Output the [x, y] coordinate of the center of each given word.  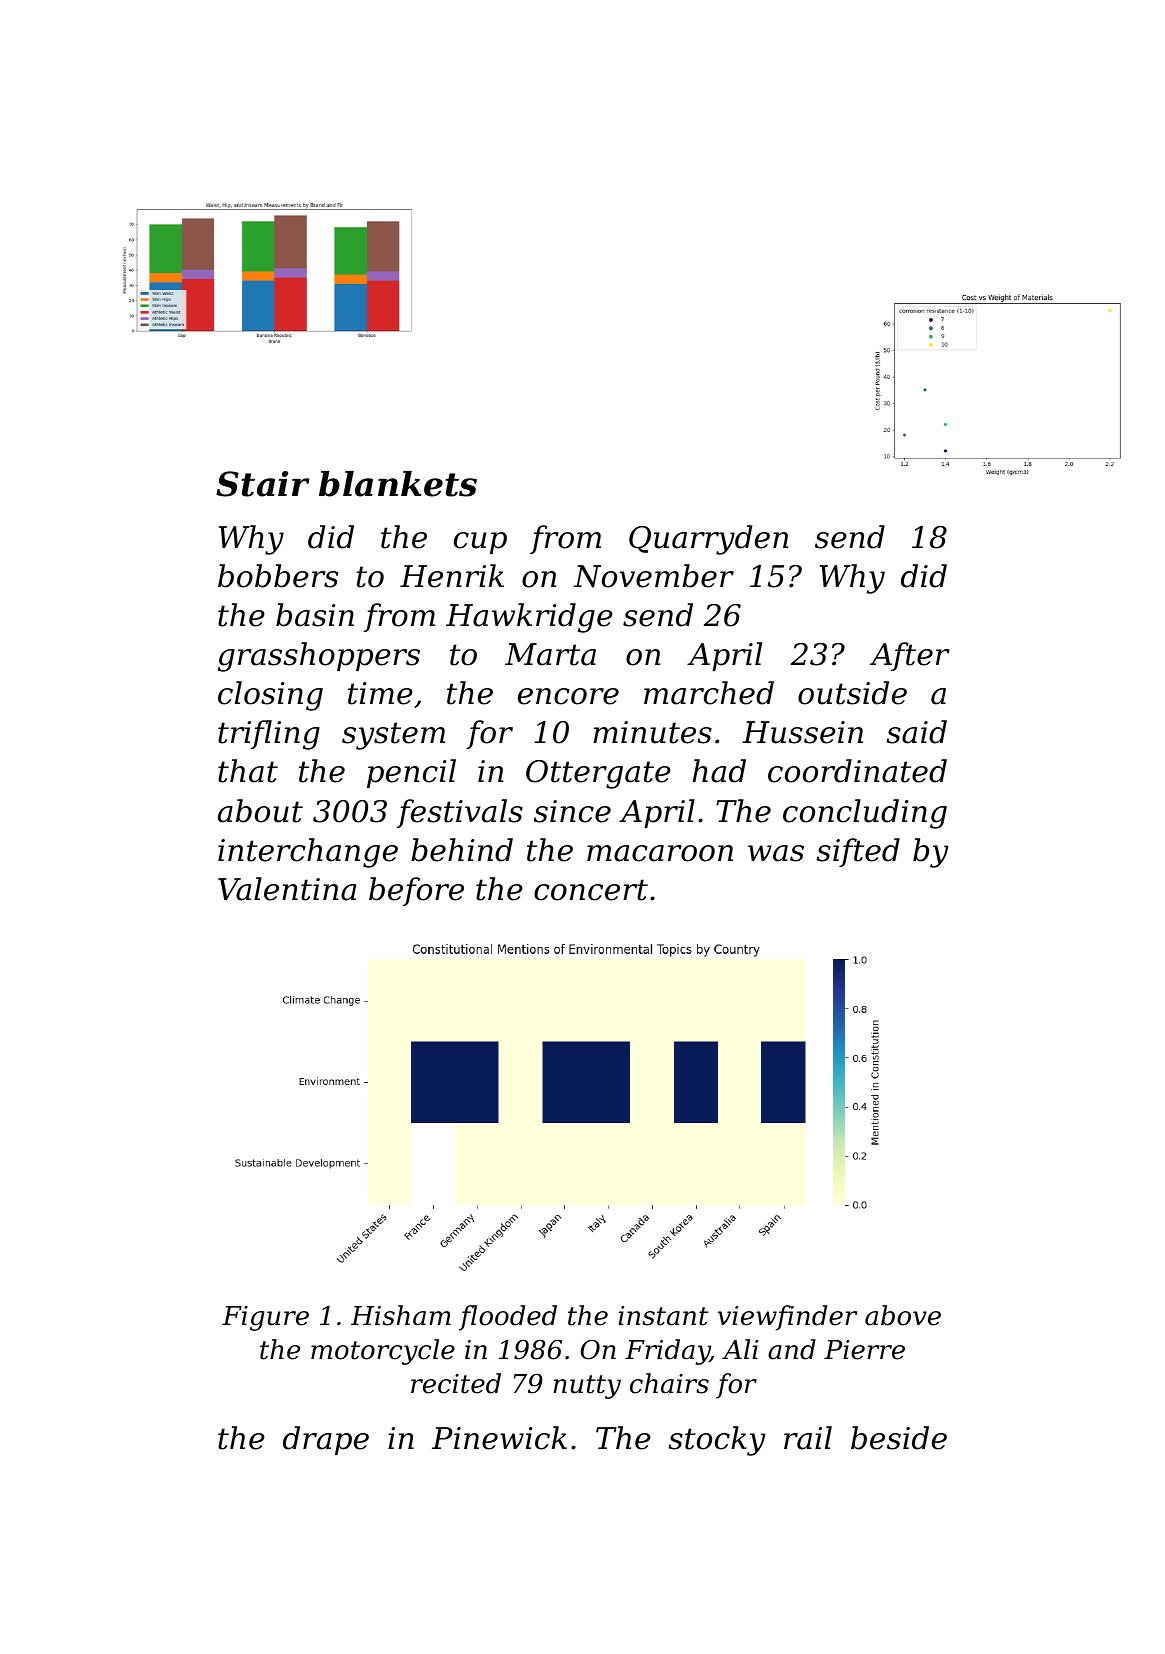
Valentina [287, 889]
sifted [858, 852]
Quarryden [708, 540]
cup [480, 543]
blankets [398, 484]
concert [591, 890]
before [416, 891]
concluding [865, 814]
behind [462, 850]
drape [326, 1440]
